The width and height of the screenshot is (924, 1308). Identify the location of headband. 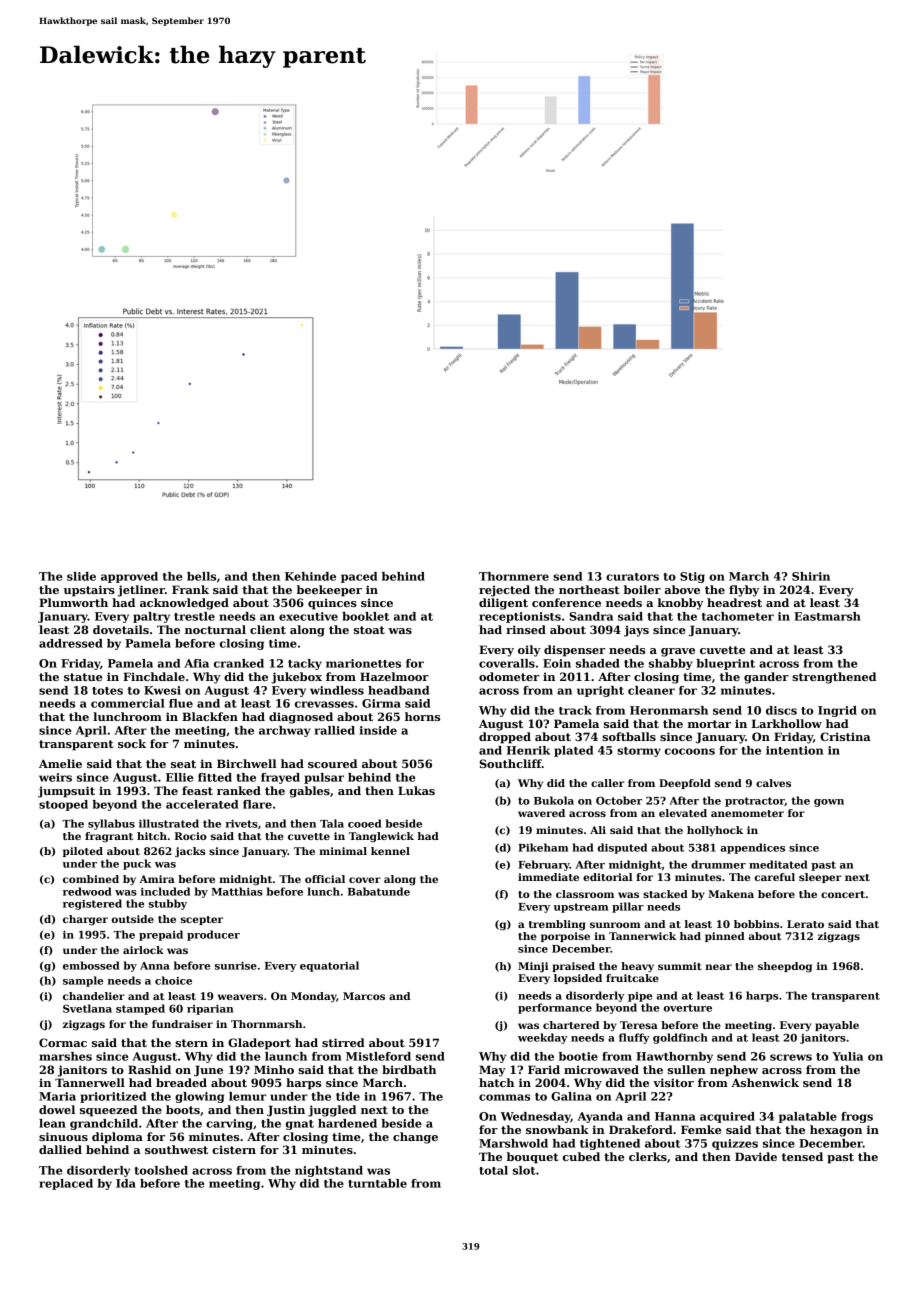
(398, 690).
